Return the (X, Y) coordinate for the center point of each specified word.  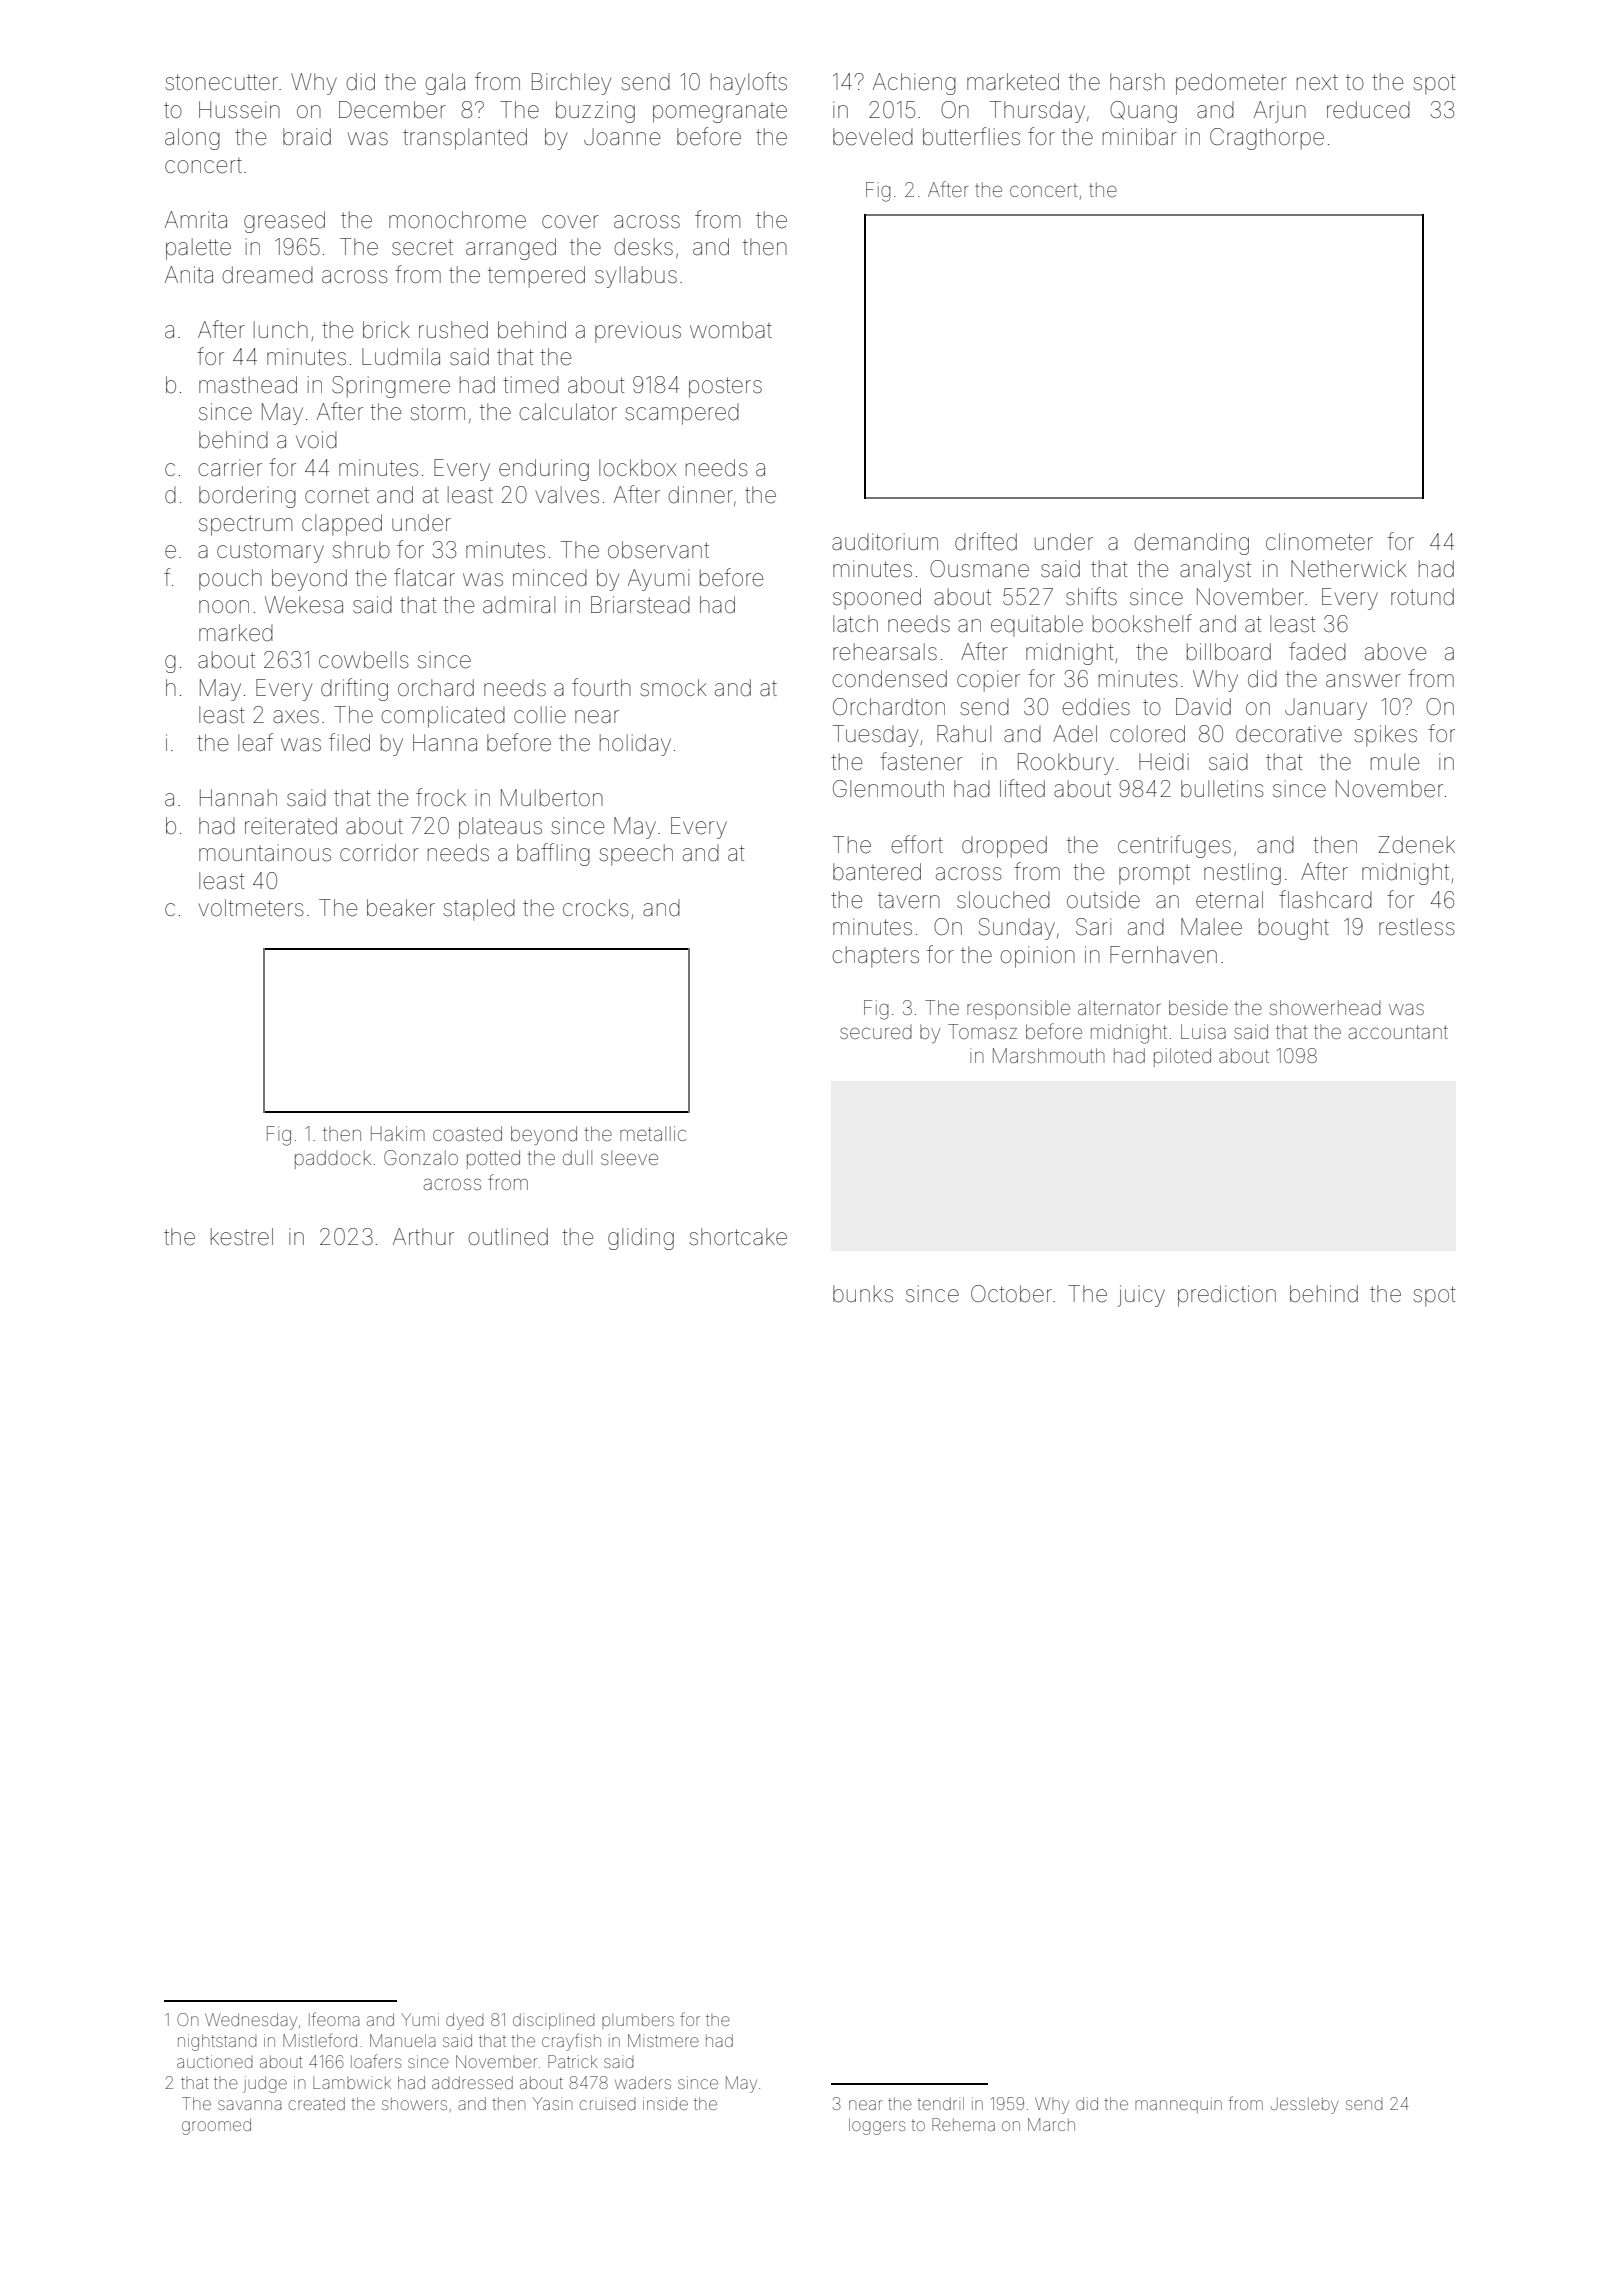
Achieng (914, 84)
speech (636, 855)
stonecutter (221, 82)
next (1317, 83)
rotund (1422, 597)
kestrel (242, 1237)
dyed (465, 2021)
